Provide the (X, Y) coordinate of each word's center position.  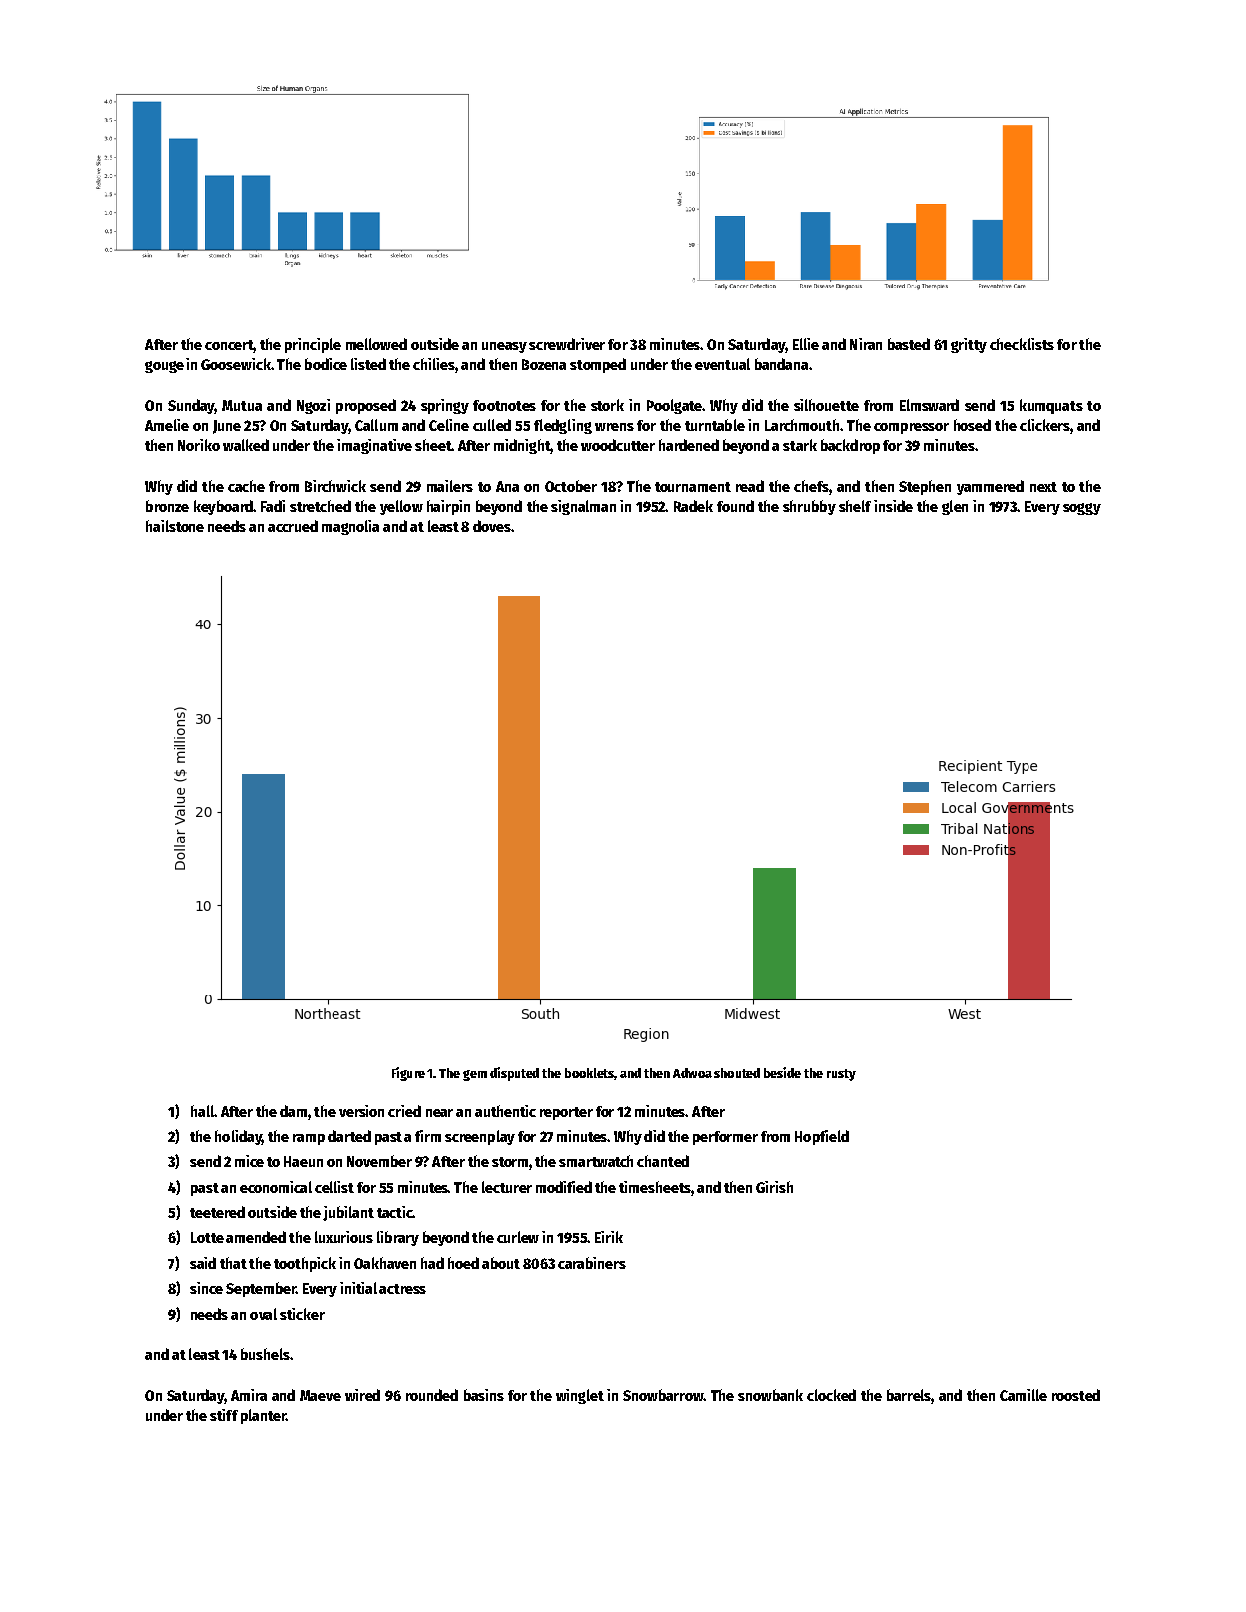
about (501, 1263)
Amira (249, 1395)
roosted (1076, 1395)
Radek (693, 506)
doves (492, 526)
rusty (841, 1075)
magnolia (350, 527)
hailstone (175, 526)
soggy (1082, 509)
